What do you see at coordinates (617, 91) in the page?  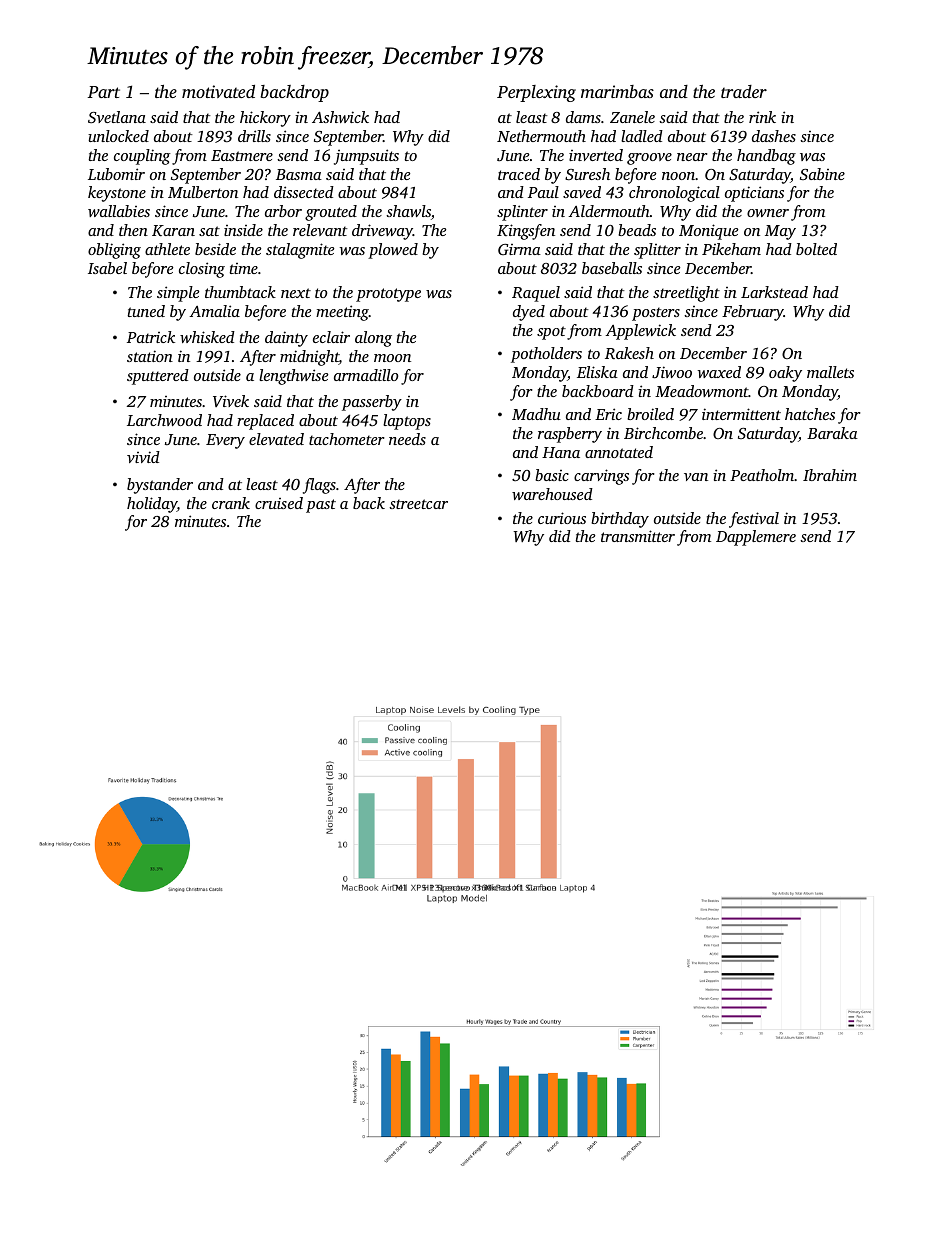 I see `marimbas` at bounding box center [617, 91].
